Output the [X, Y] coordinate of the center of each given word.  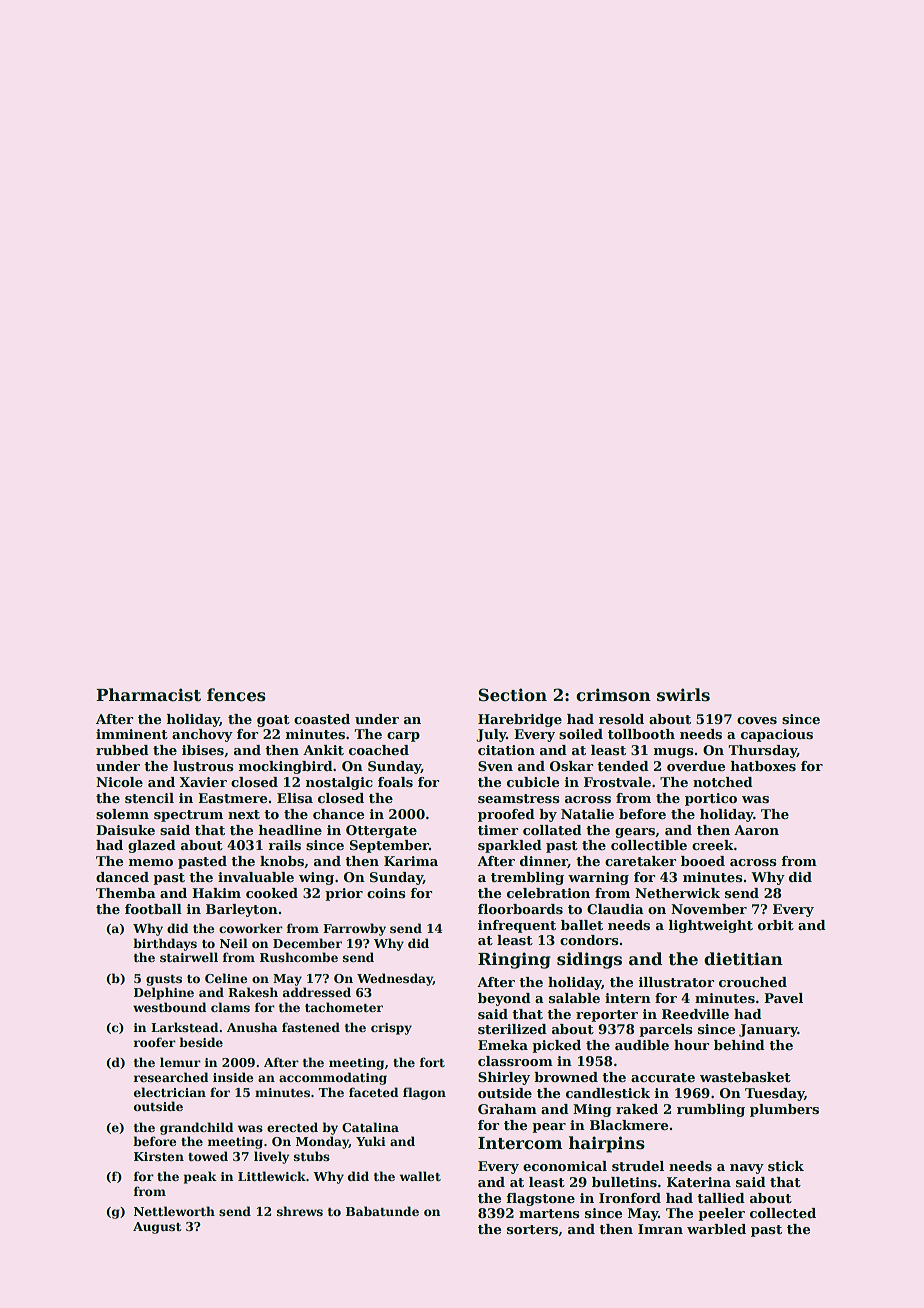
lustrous [203, 766]
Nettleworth [174, 1211]
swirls [683, 695]
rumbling [711, 1110]
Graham [507, 1109]
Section [512, 695]
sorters [532, 1229]
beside [201, 1042]
